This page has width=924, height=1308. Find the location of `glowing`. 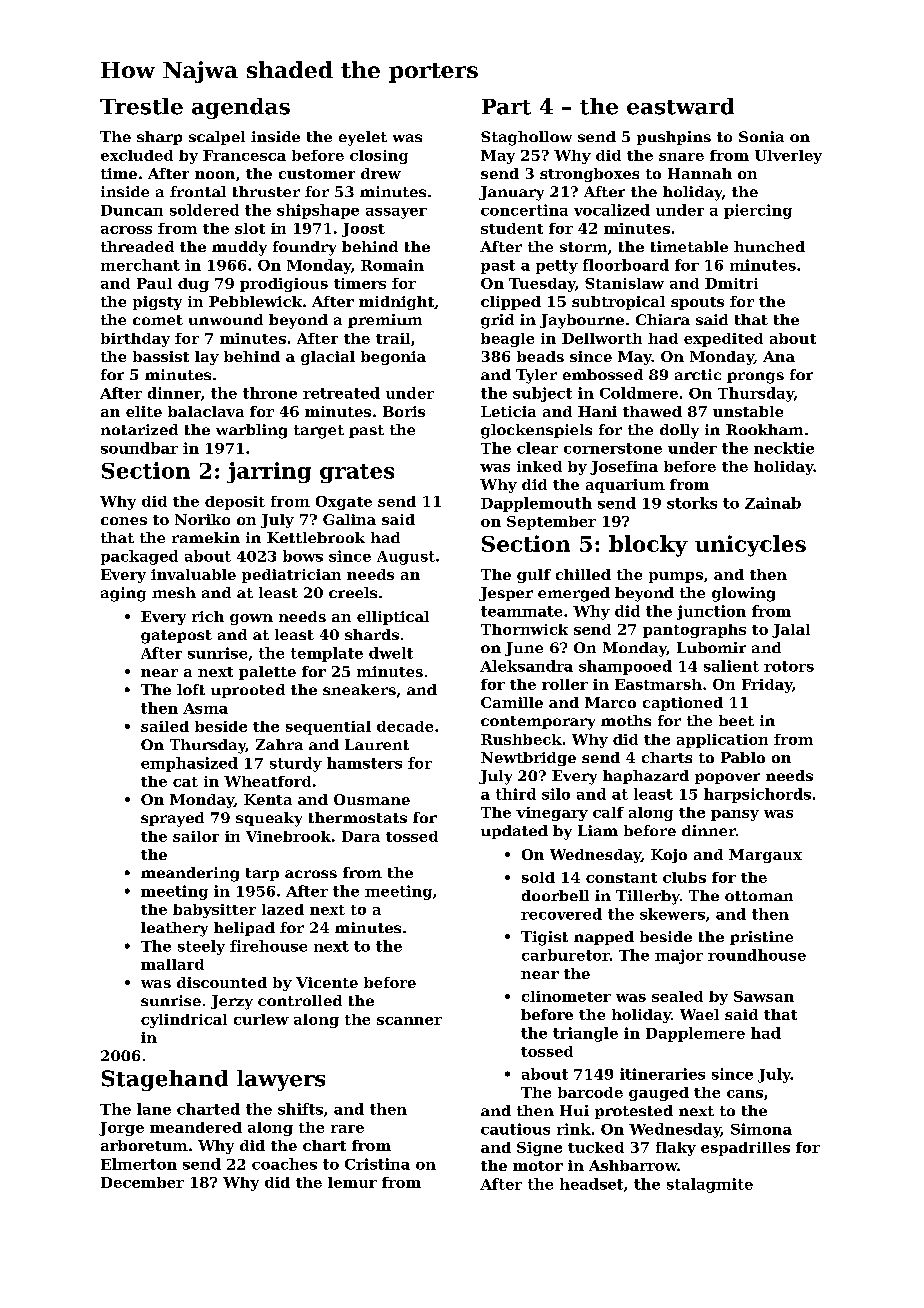

glowing is located at coordinates (743, 594).
